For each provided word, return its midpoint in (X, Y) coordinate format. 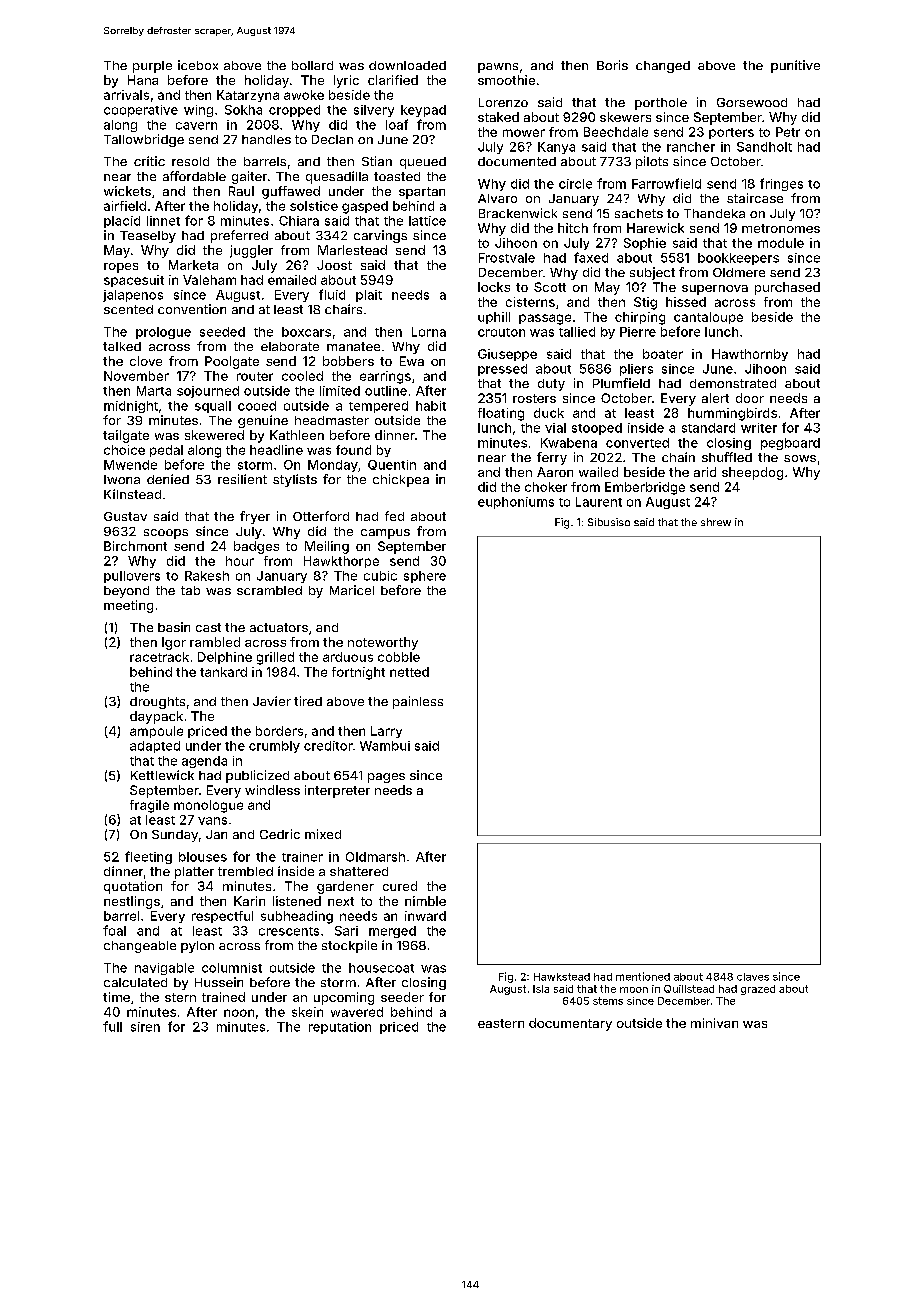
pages (386, 778)
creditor (328, 746)
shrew (716, 522)
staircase (755, 198)
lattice (427, 221)
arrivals (126, 95)
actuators (279, 627)
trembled (245, 871)
